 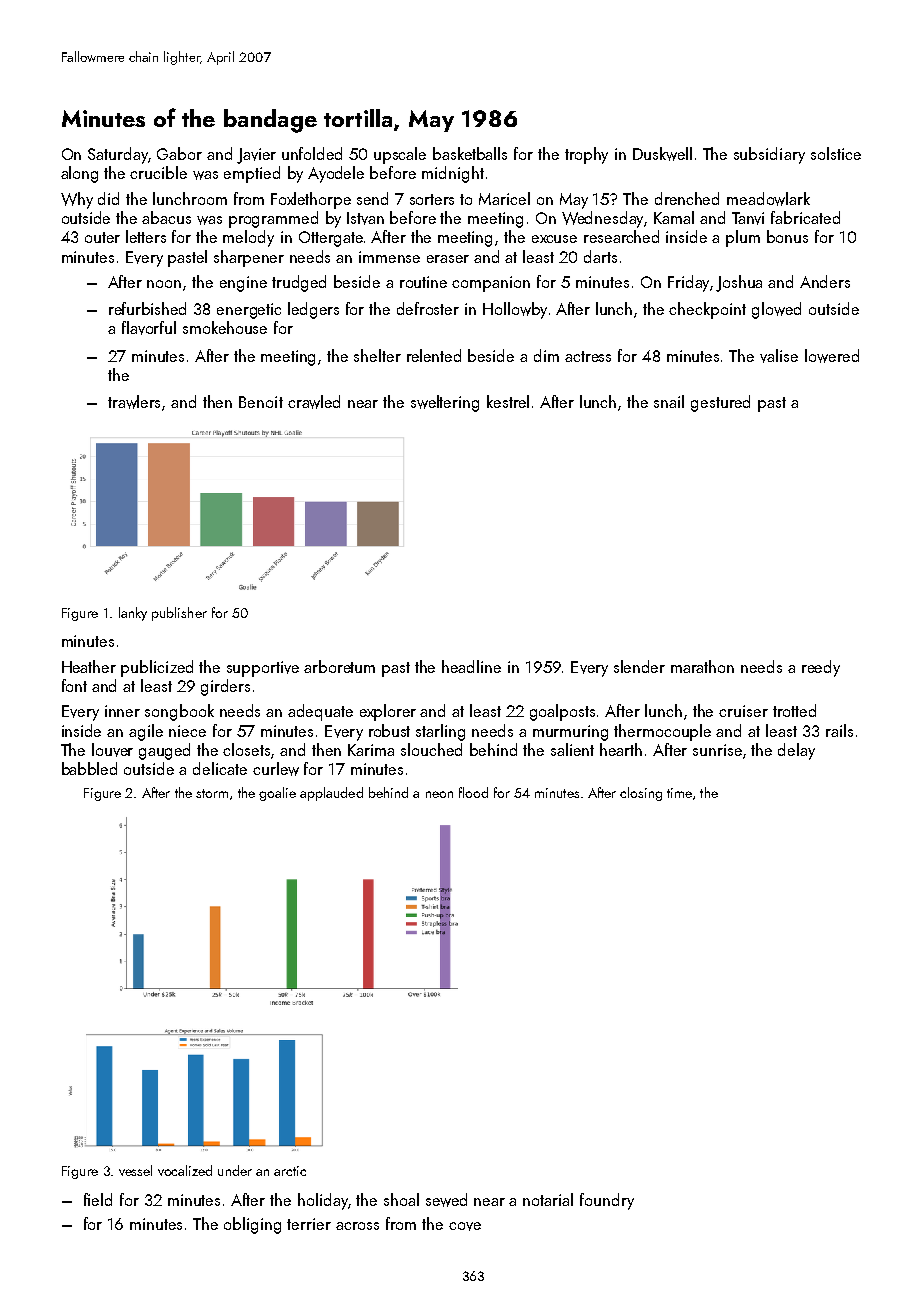 What do you see at coordinates (89, 768) in the screenshot?
I see `babbled` at bounding box center [89, 768].
